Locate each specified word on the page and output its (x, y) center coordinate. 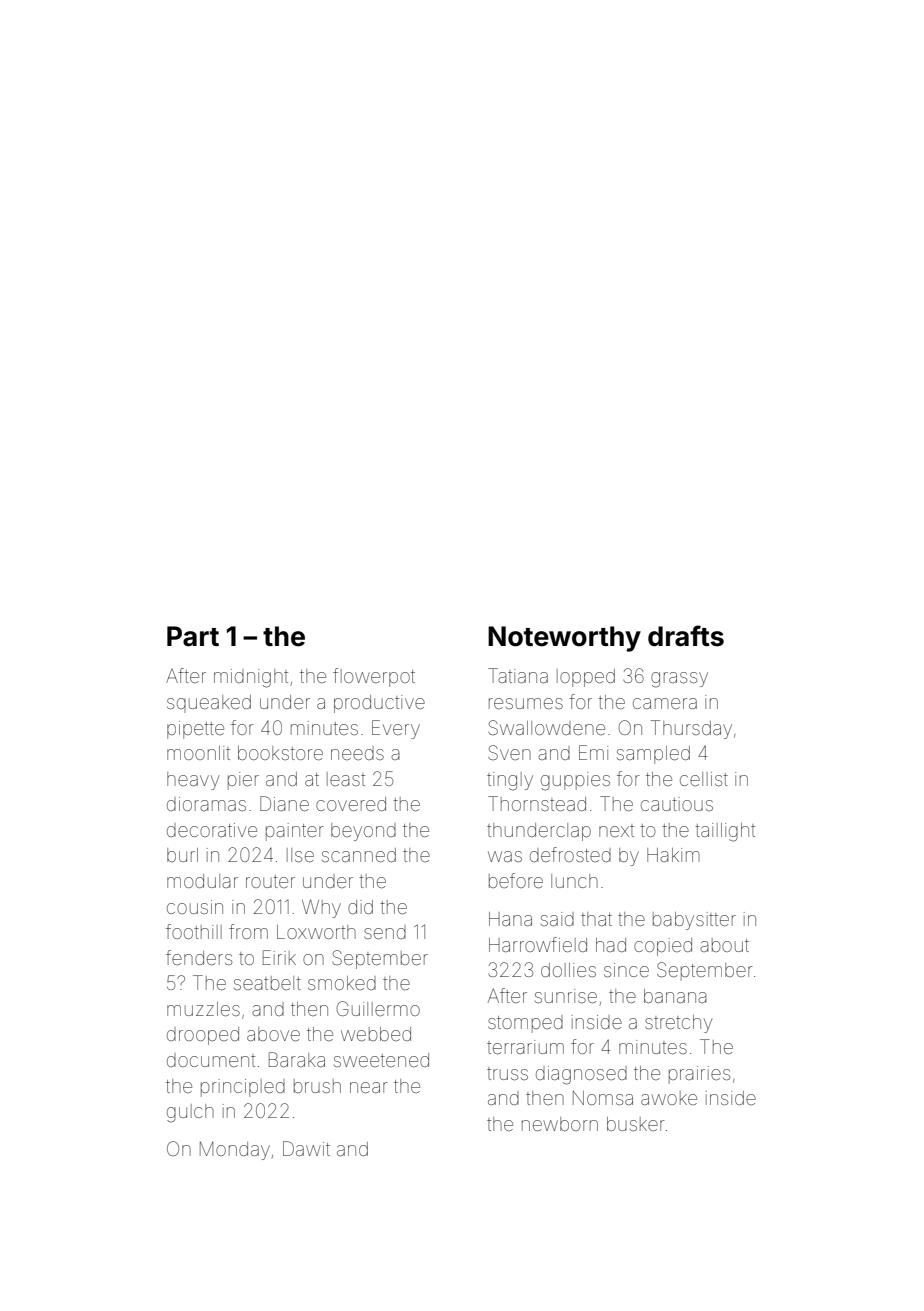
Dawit (306, 1148)
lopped (586, 678)
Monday (235, 1150)
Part (193, 636)
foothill (194, 931)
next (616, 830)
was (505, 856)
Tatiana (518, 675)
